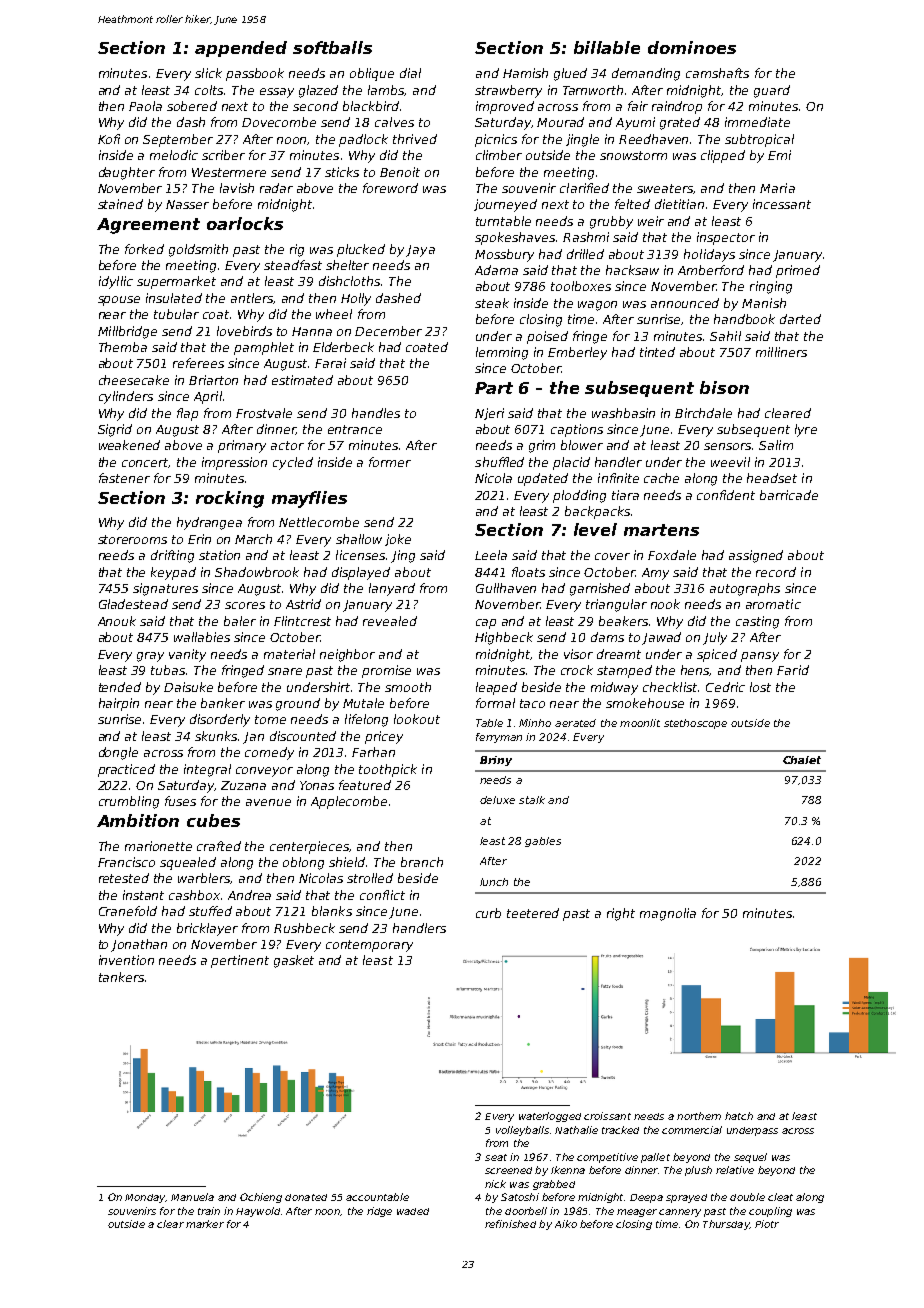 The image size is (924, 1308). Describe the element at coordinates (390, 621) in the document. I see `revealed` at that location.
